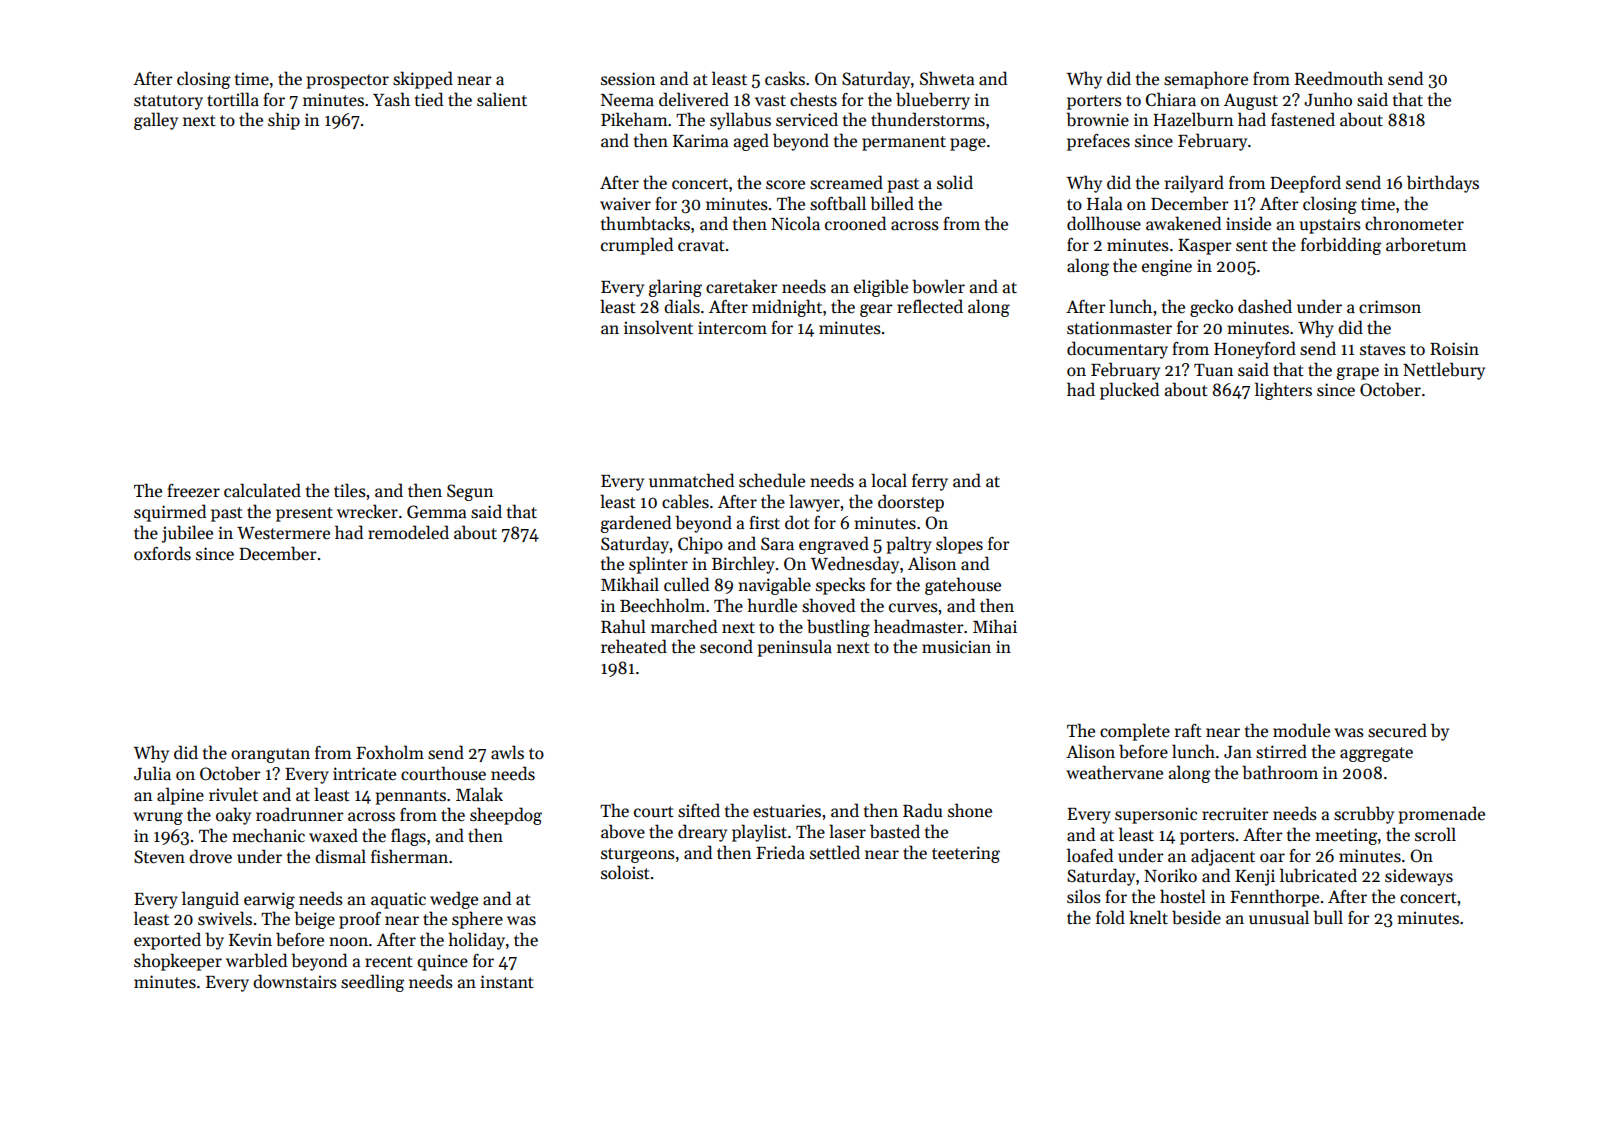  Describe the element at coordinates (1206, 80) in the screenshot. I see `semaphore` at that location.
